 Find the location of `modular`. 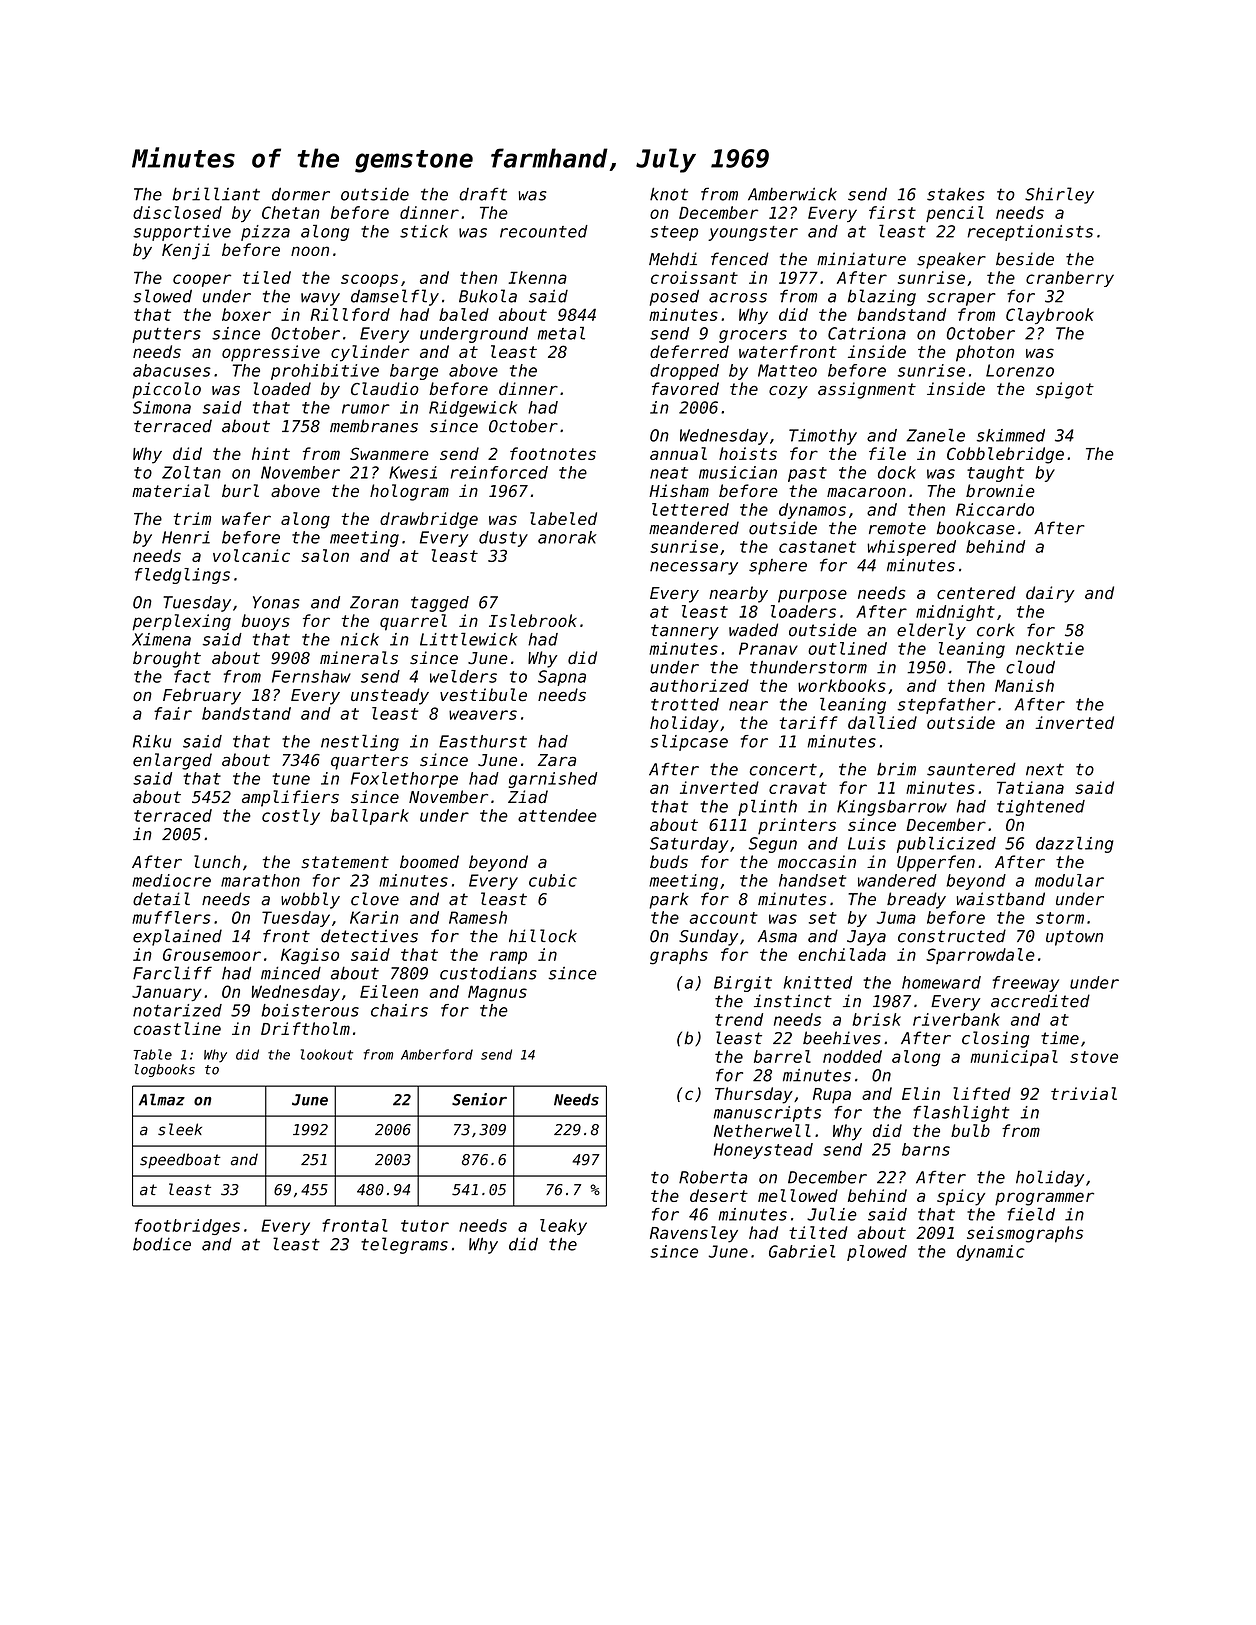

modular is located at coordinates (1069, 880).
